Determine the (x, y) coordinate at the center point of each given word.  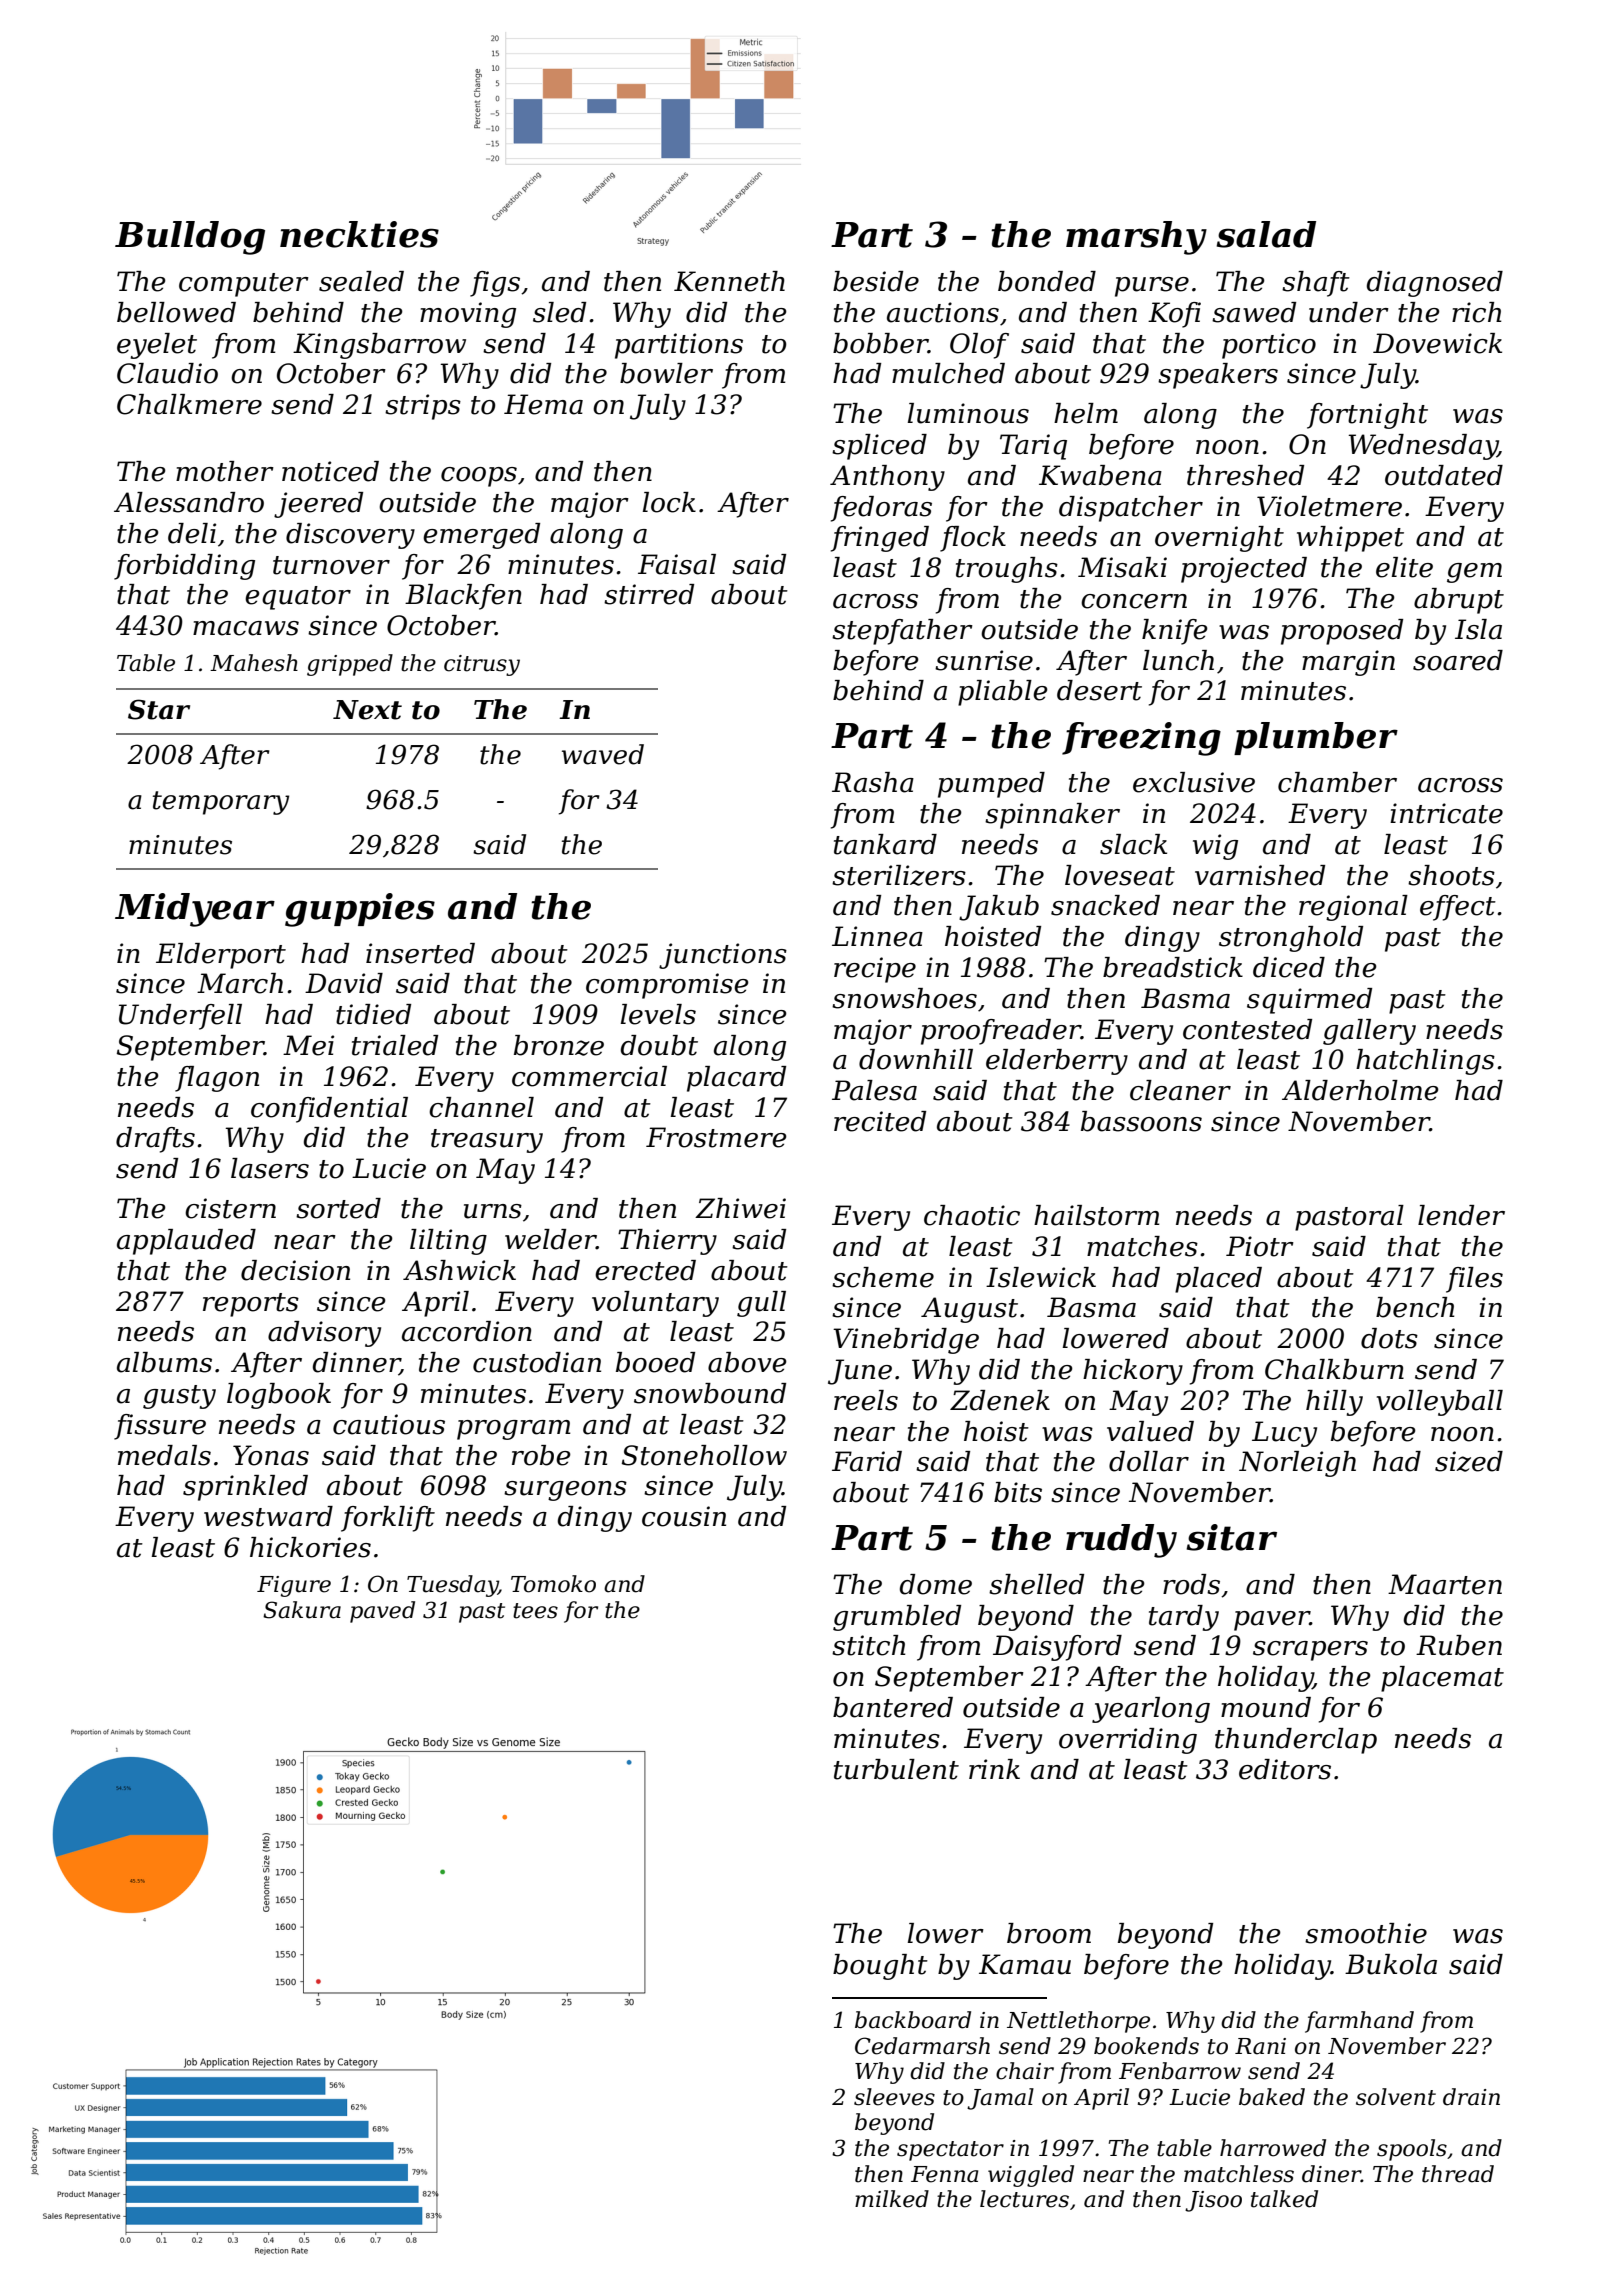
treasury (487, 1141)
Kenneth (729, 281)
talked (1284, 2199)
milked (892, 2199)
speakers (1218, 376)
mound (1266, 1707)
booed (655, 1362)
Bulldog (190, 238)
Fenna (944, 2174)
